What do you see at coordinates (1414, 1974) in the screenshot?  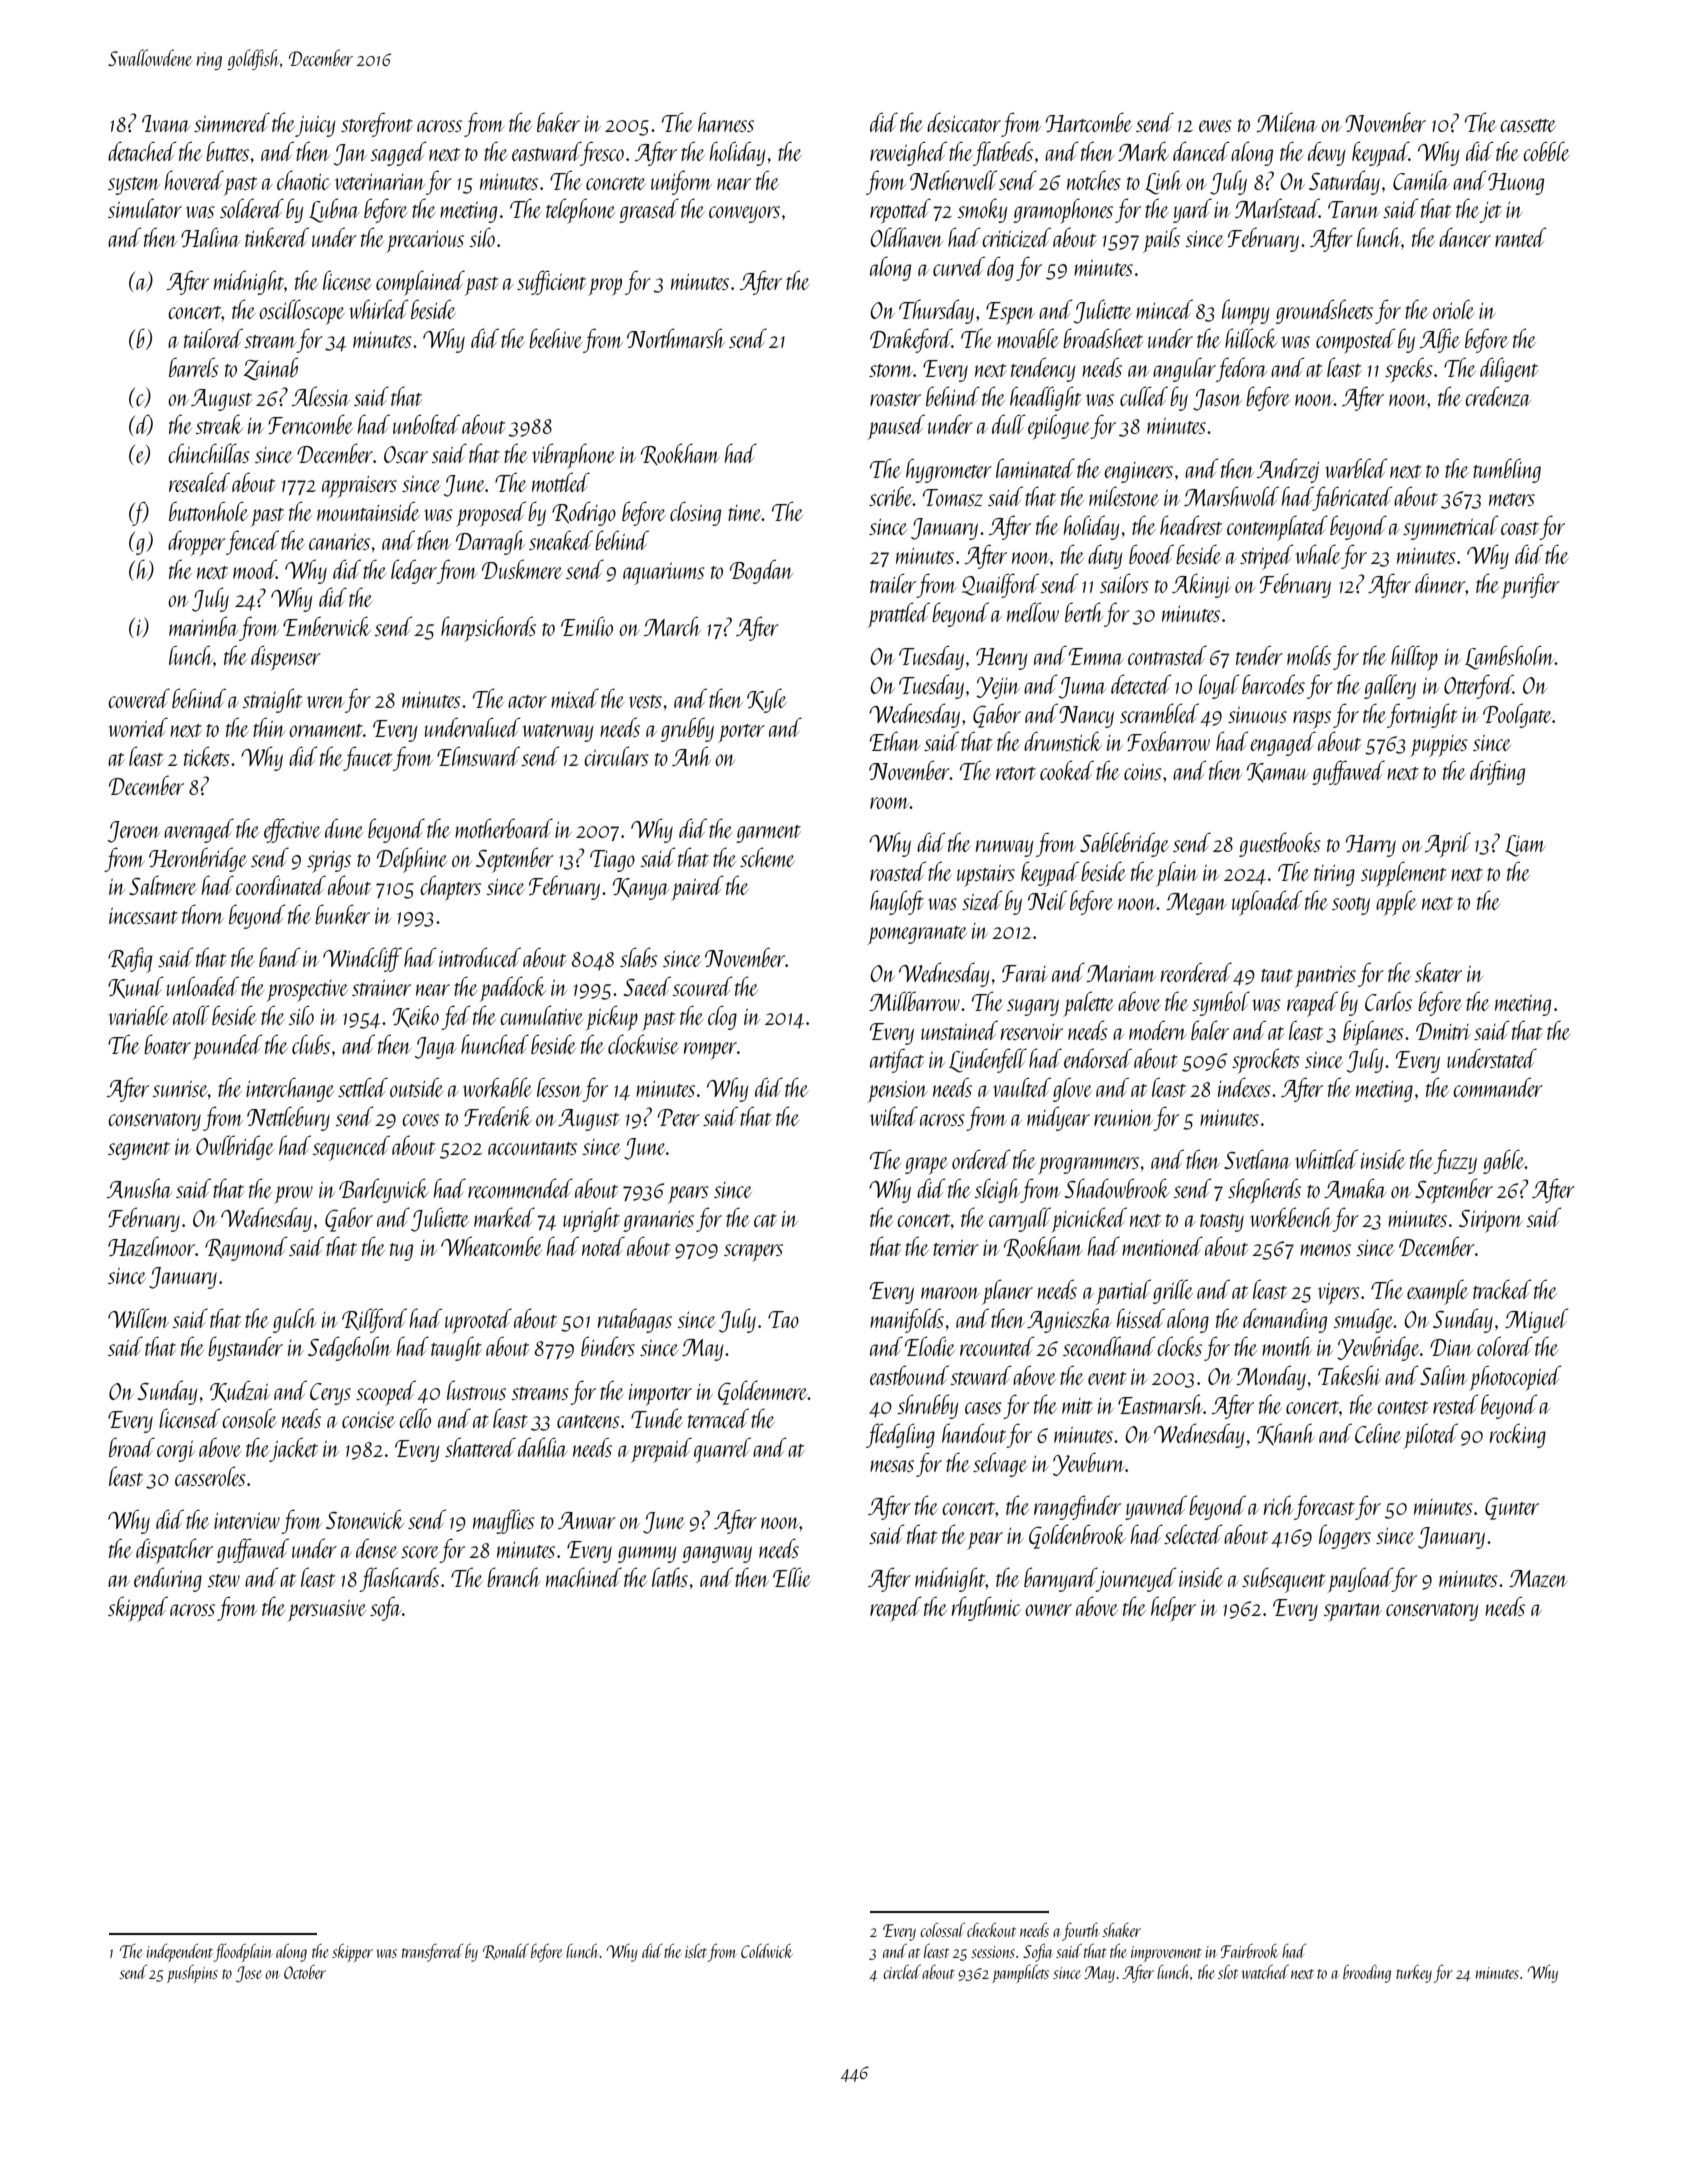 I see `turkey` at bounding box center [1414, 1974].
